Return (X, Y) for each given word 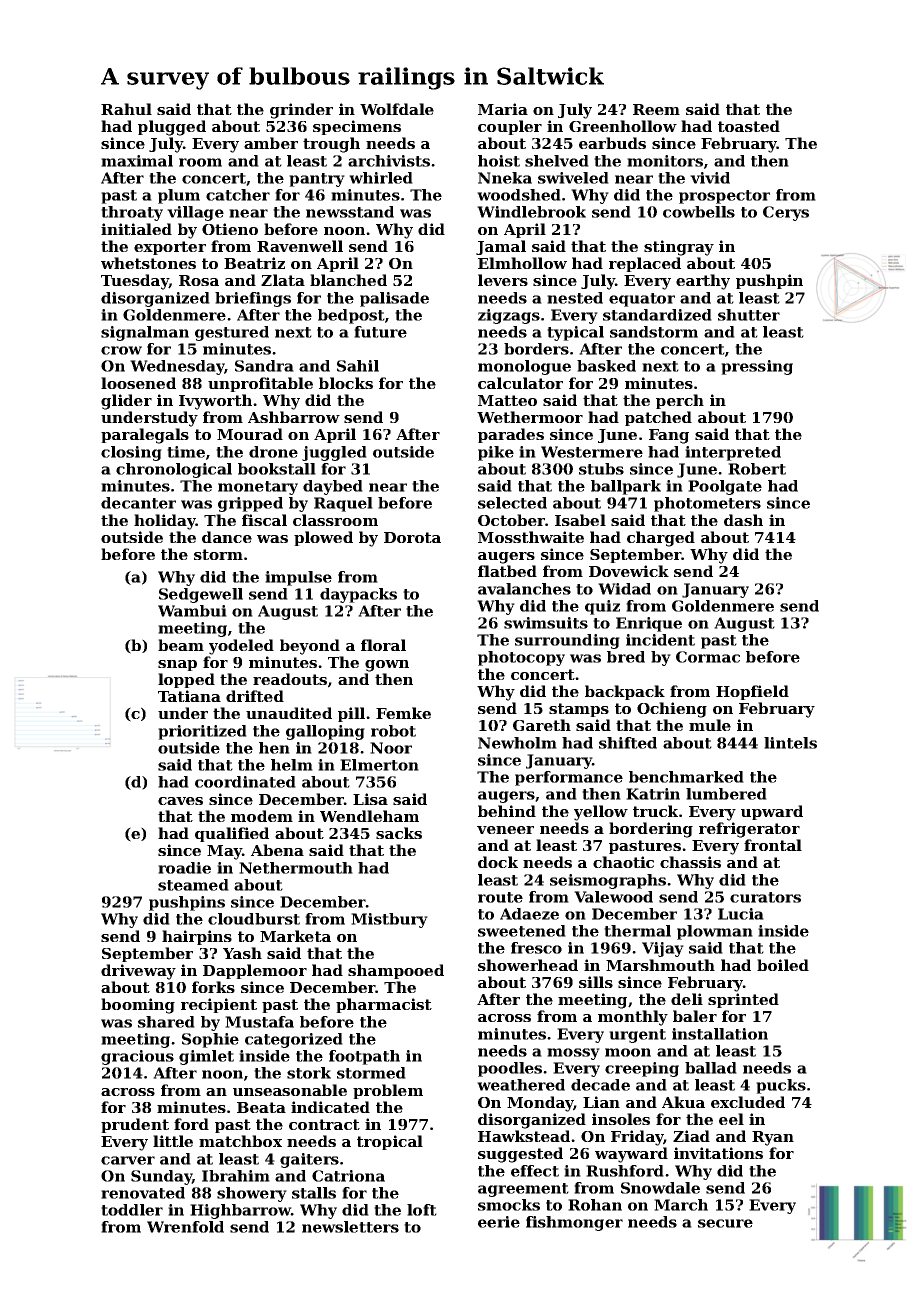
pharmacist (384, 1005)
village (195, 213)
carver (128, 1160)
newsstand (350, 212)
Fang (669, 436)
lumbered (726, 794)
